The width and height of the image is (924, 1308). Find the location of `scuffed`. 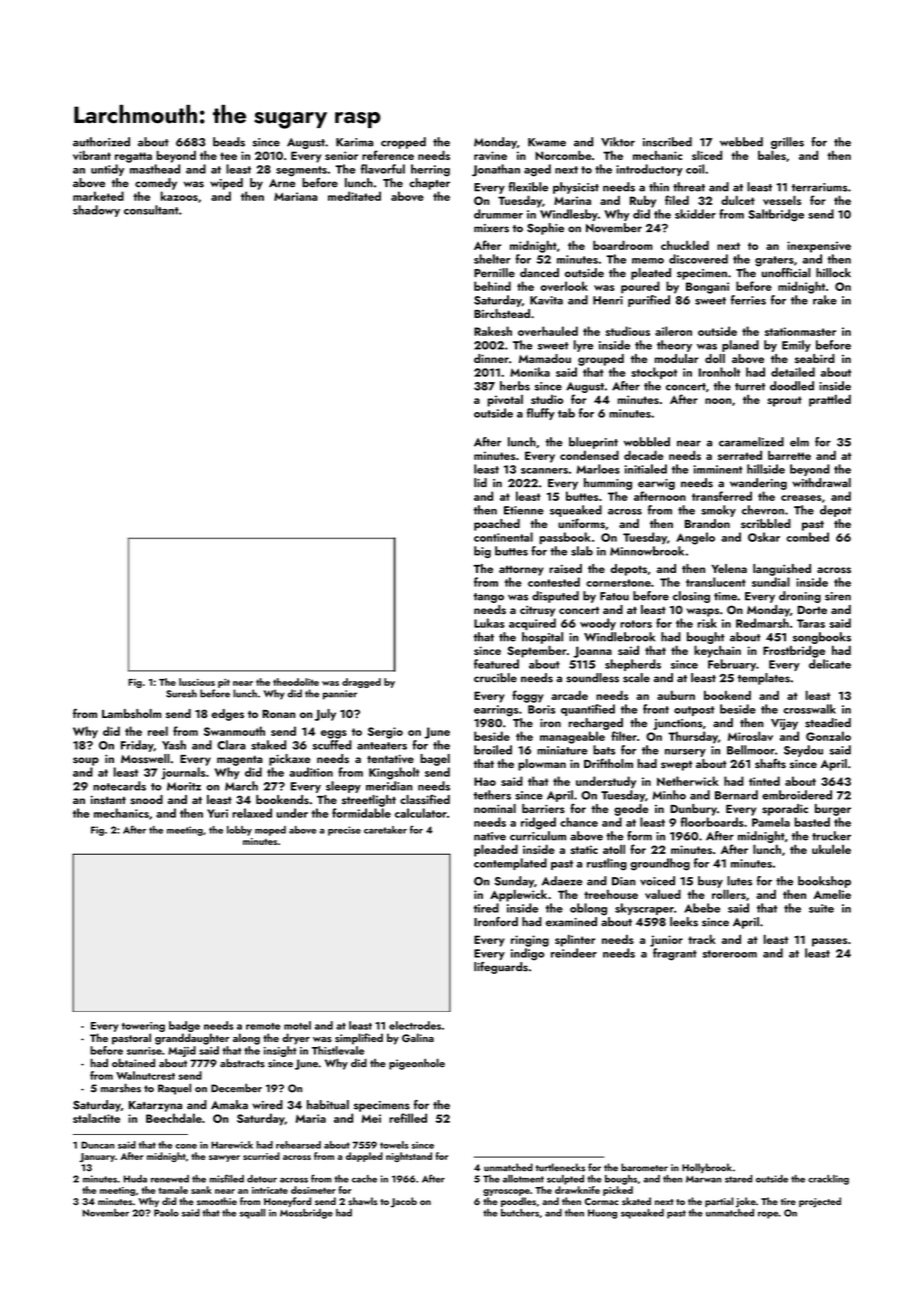

scuffed is located at coordinates (332, 745).
